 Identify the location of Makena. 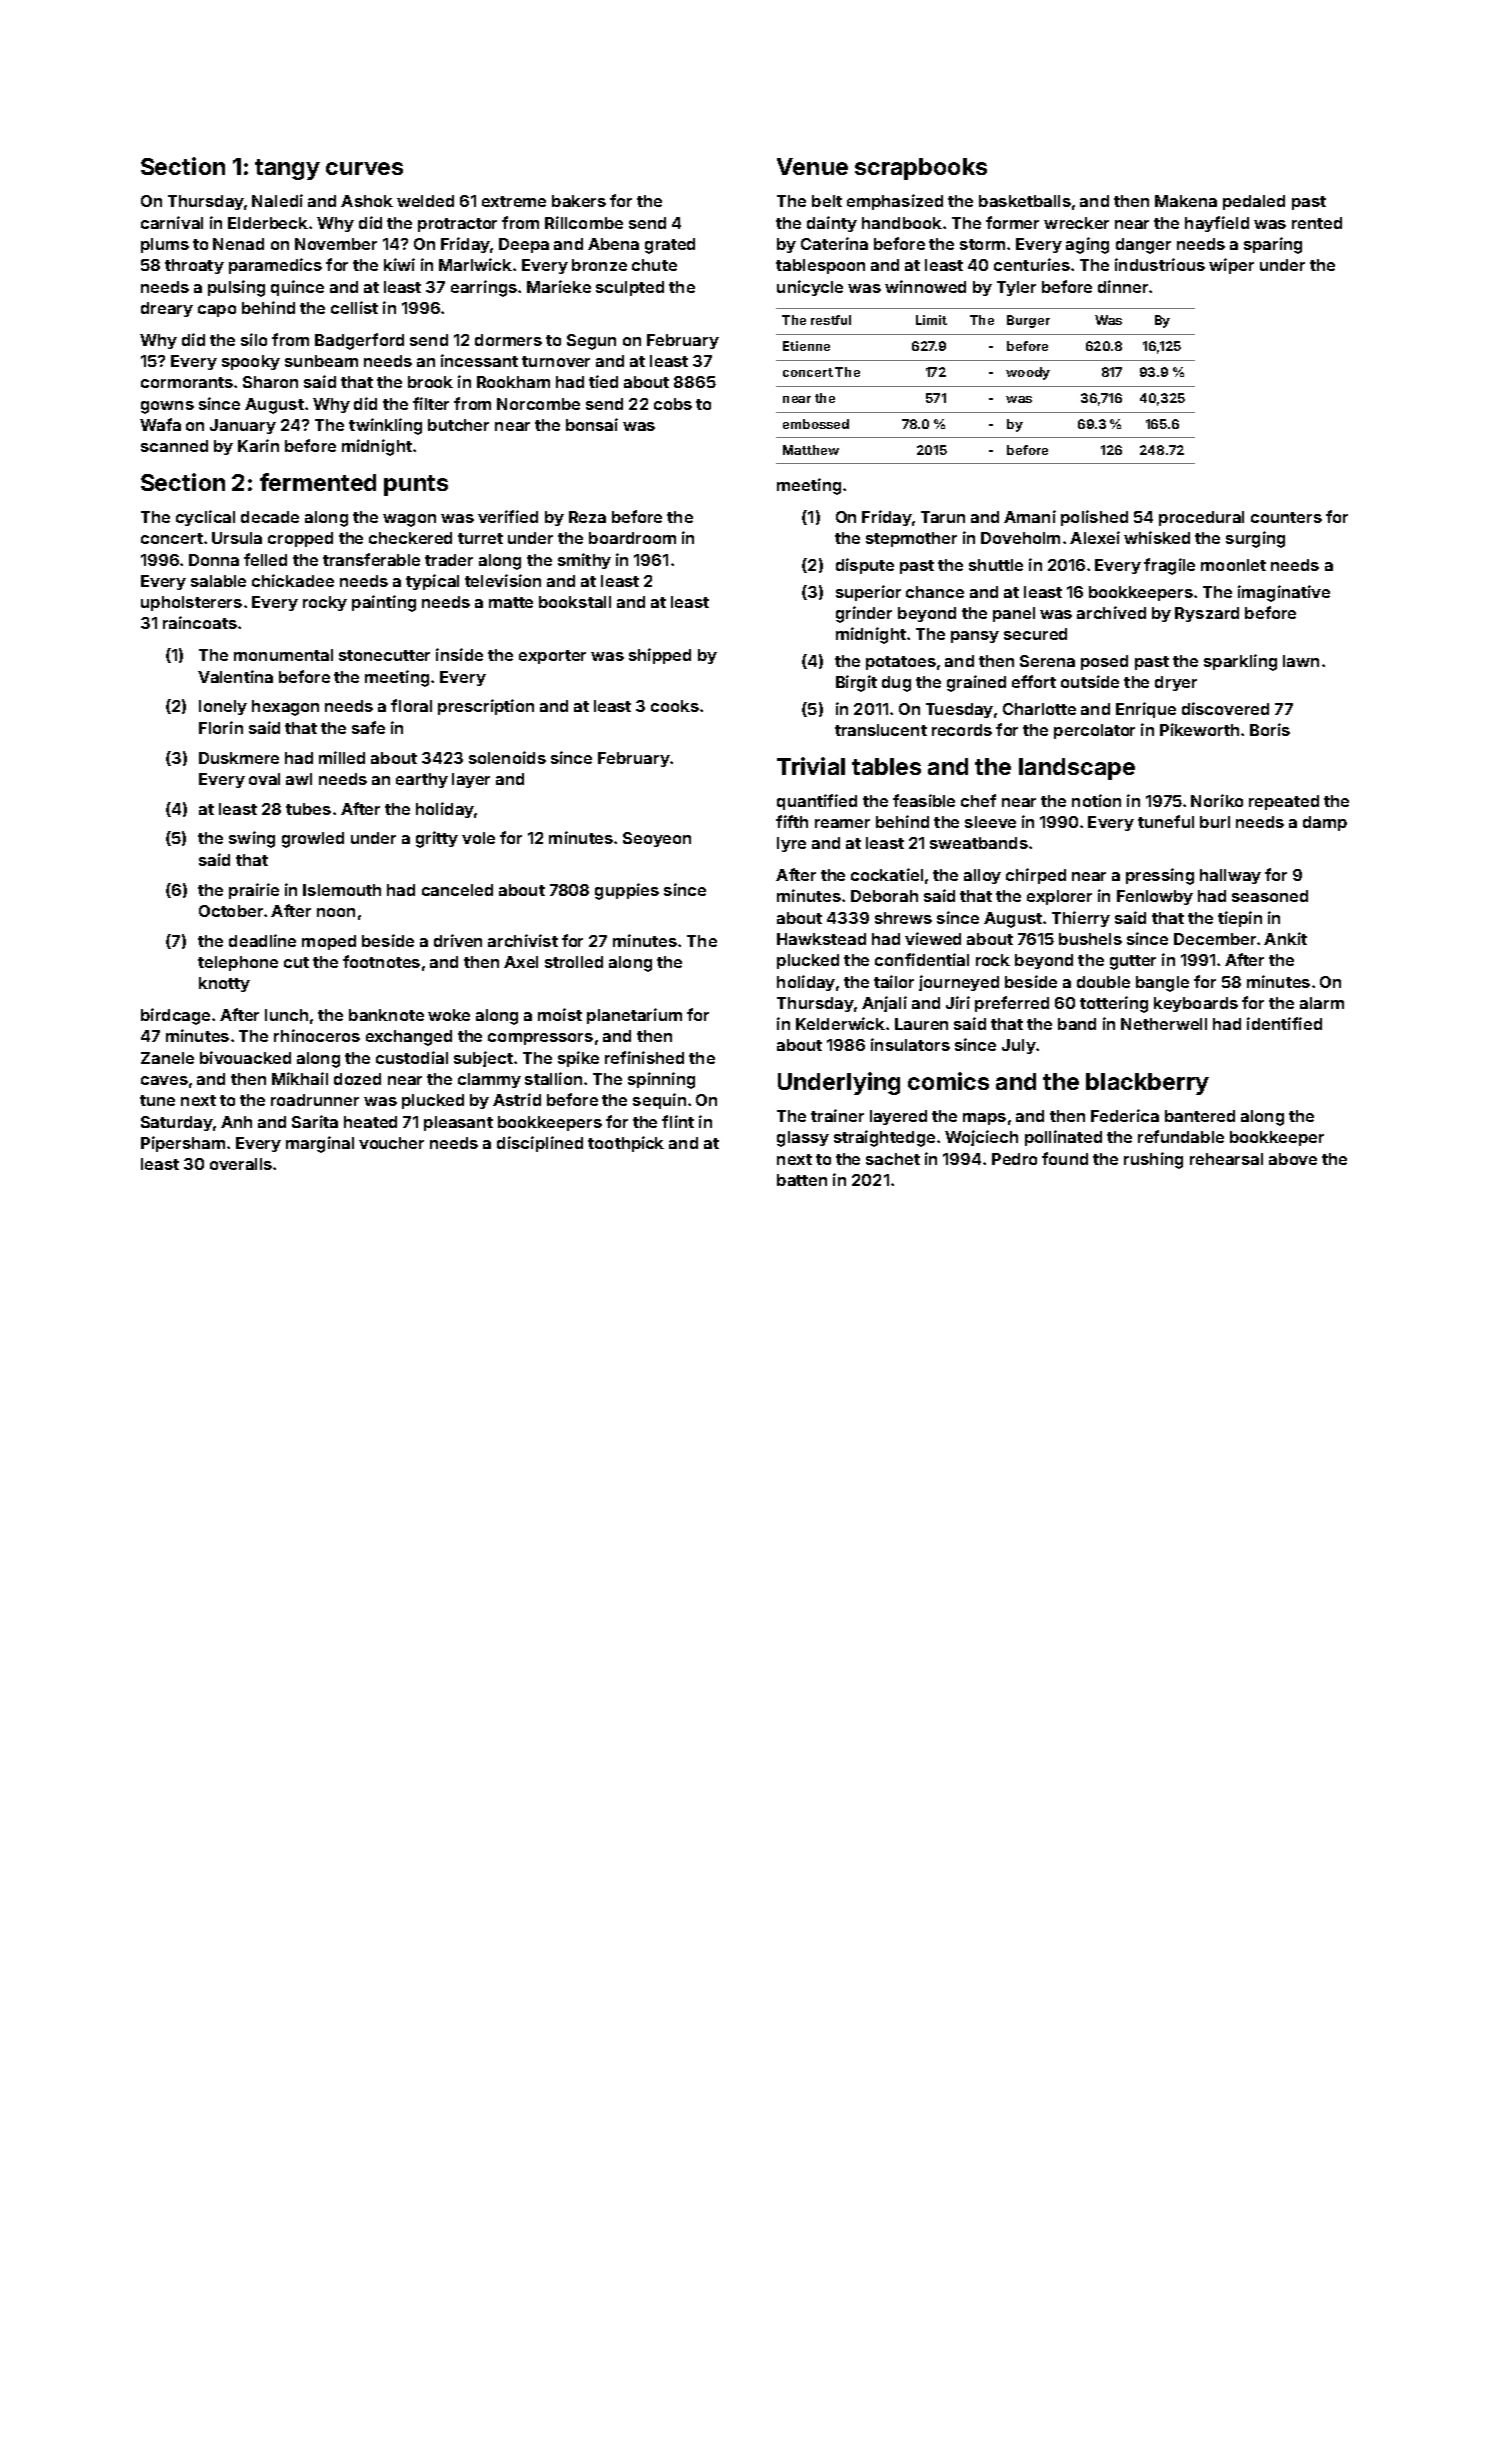
(1186, 201).
